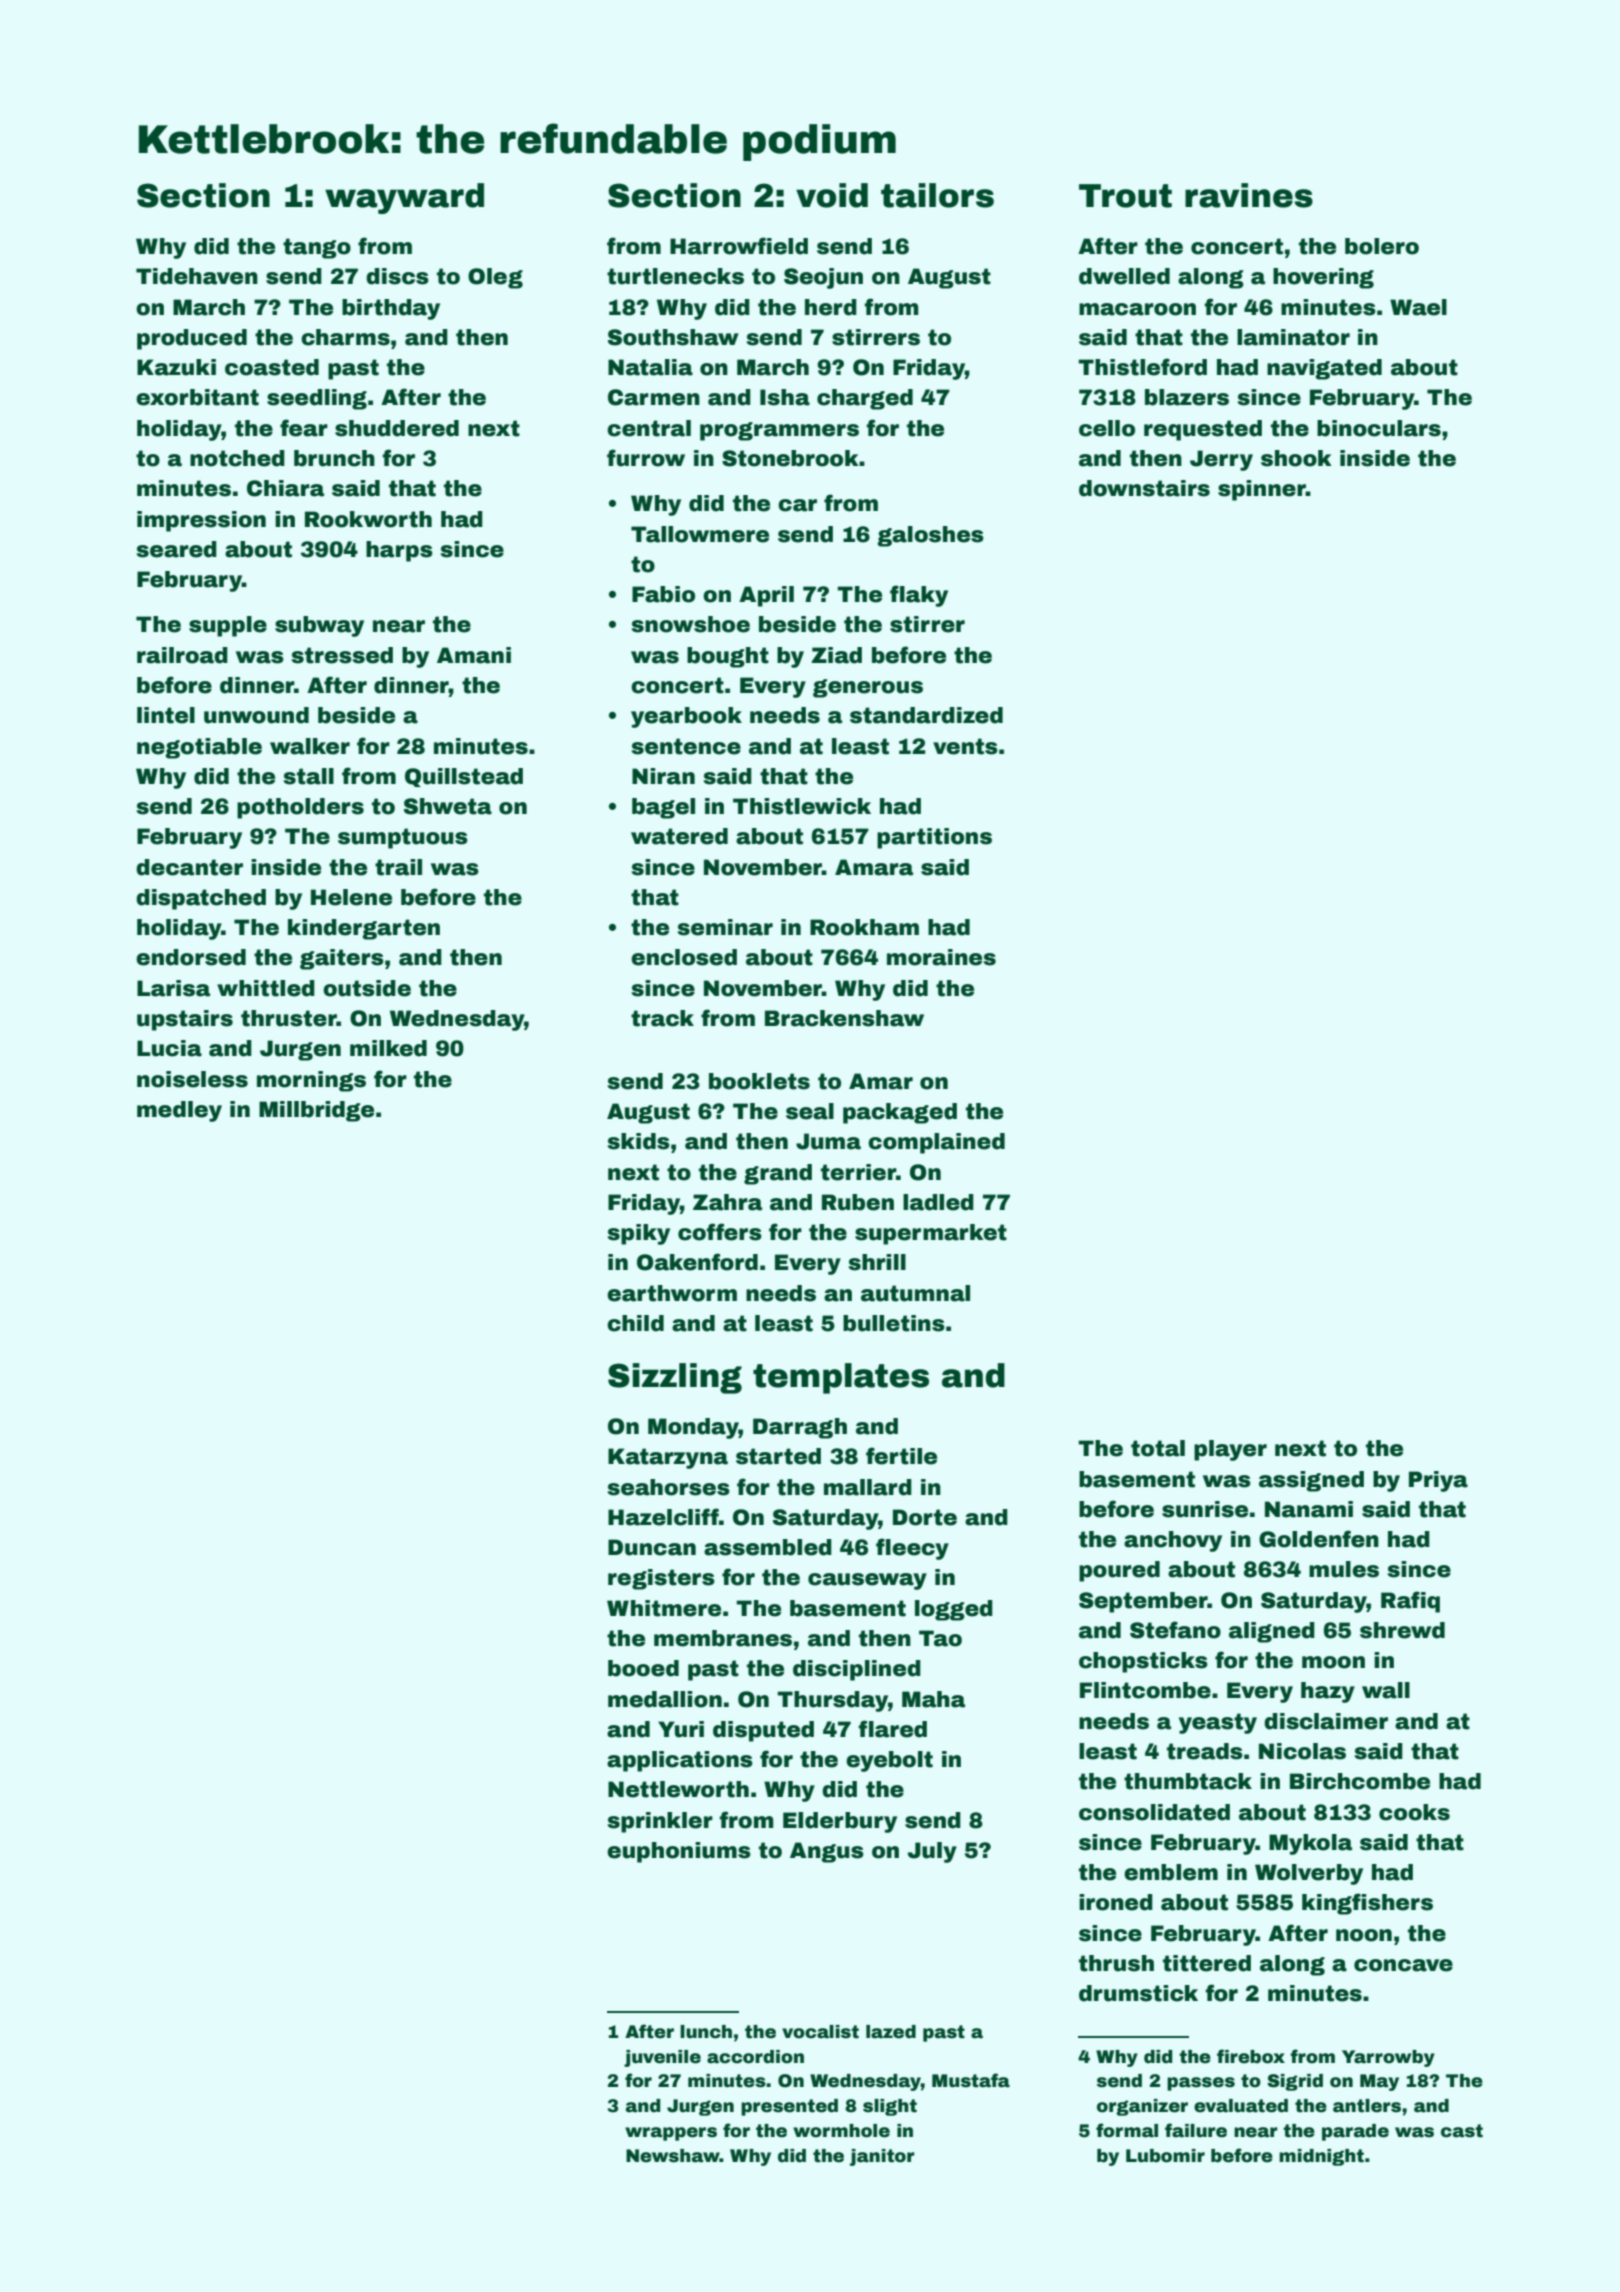 This screenshot has height=2292, width=1620. I want to click on hovering, so click(1323, 278).
